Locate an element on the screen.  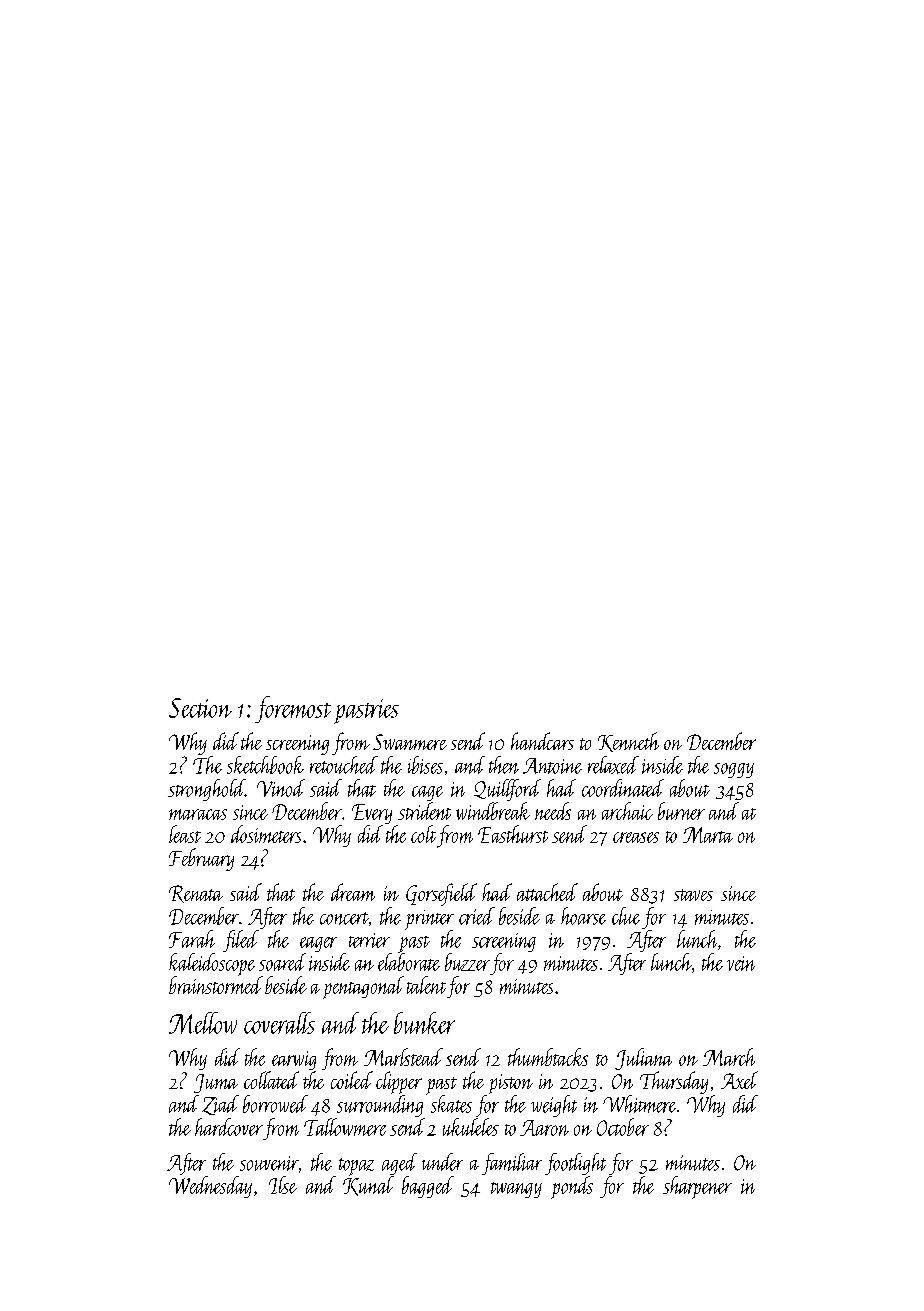
filed is located at coordinates (241, 941).
